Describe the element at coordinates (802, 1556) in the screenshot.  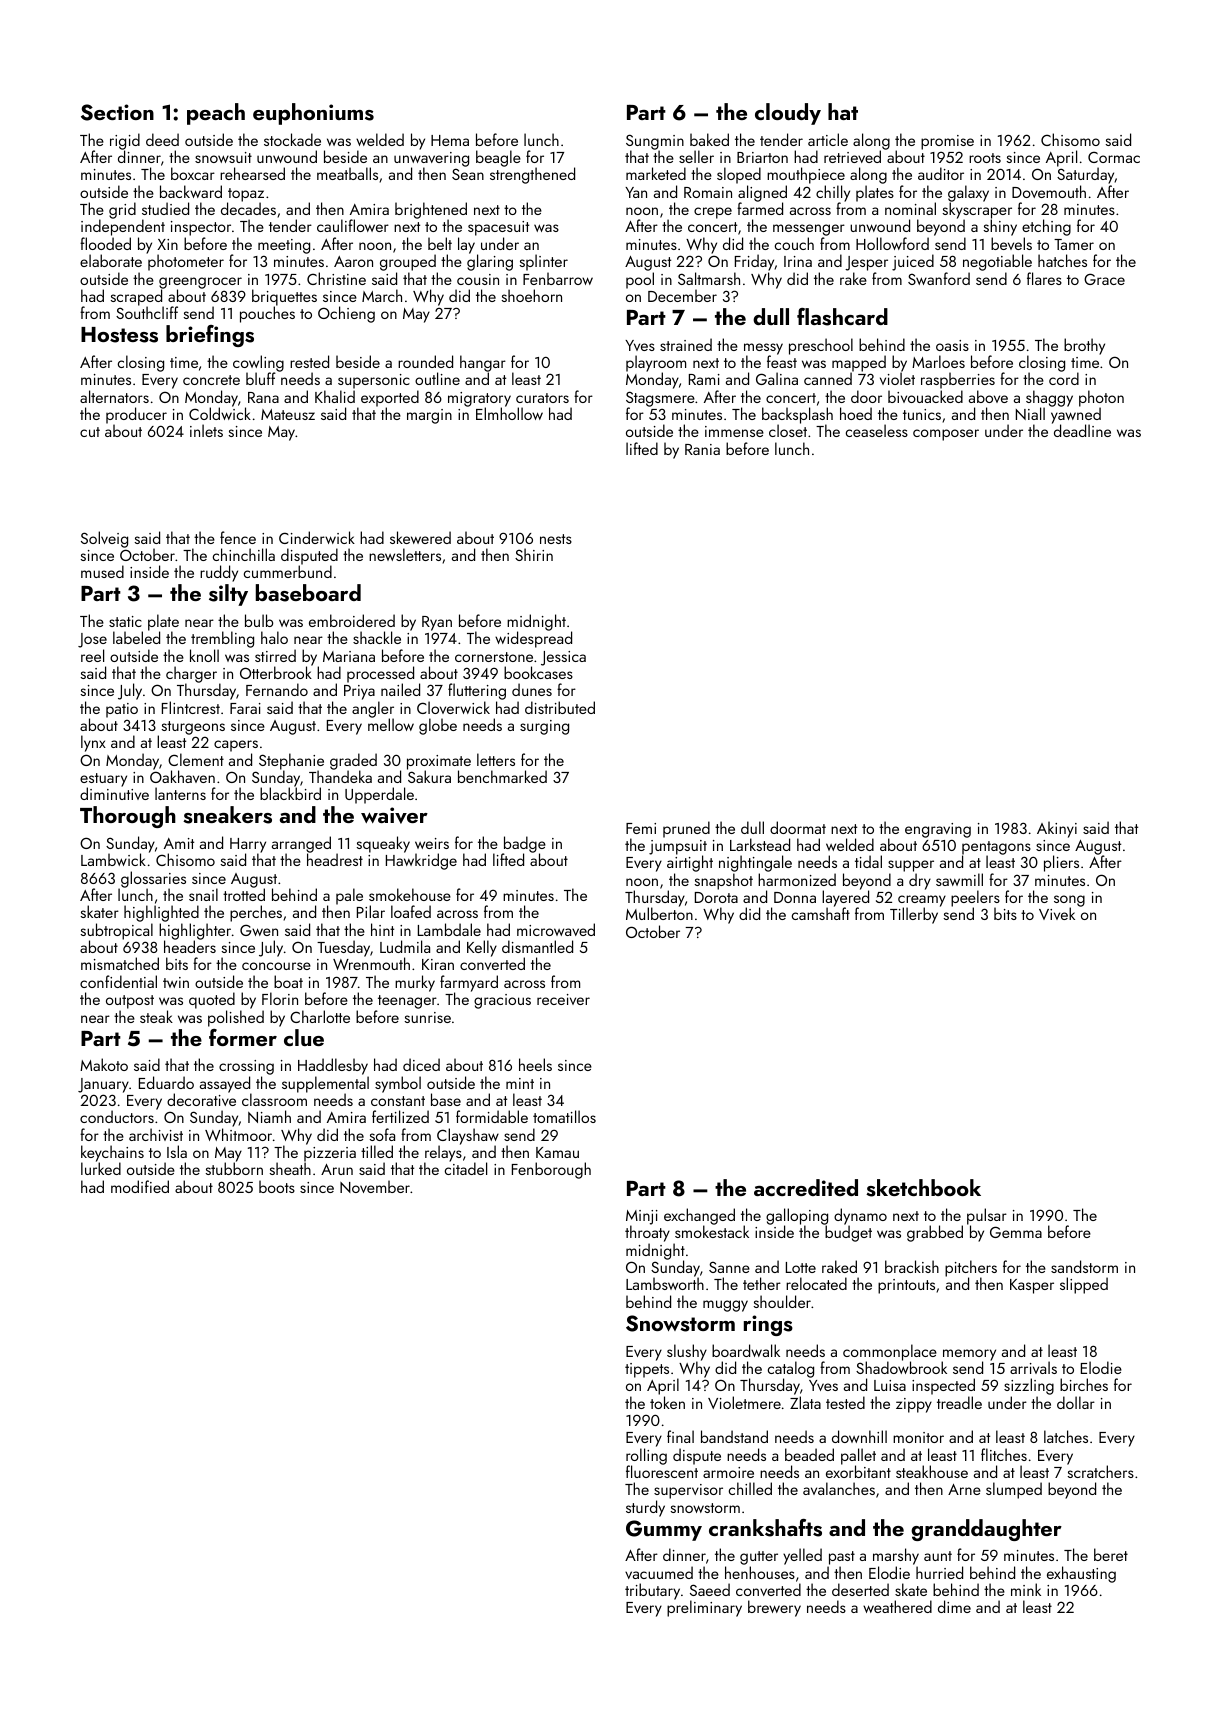
I see `yelled` at that location.
